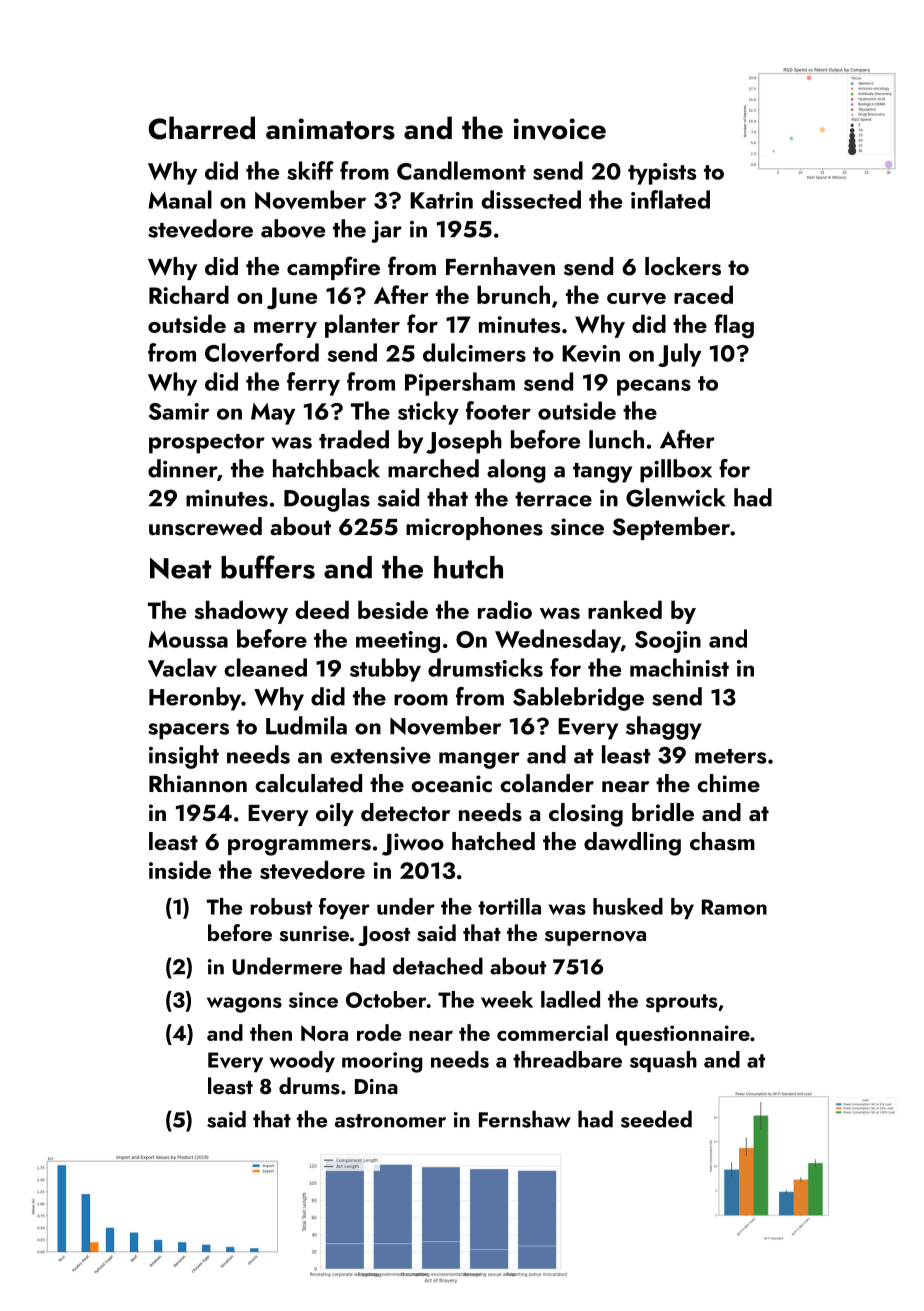  What do you see at coordinates (326, 468) in the screenshot?
I see `hatchback` at bounding box center [326, 468].
